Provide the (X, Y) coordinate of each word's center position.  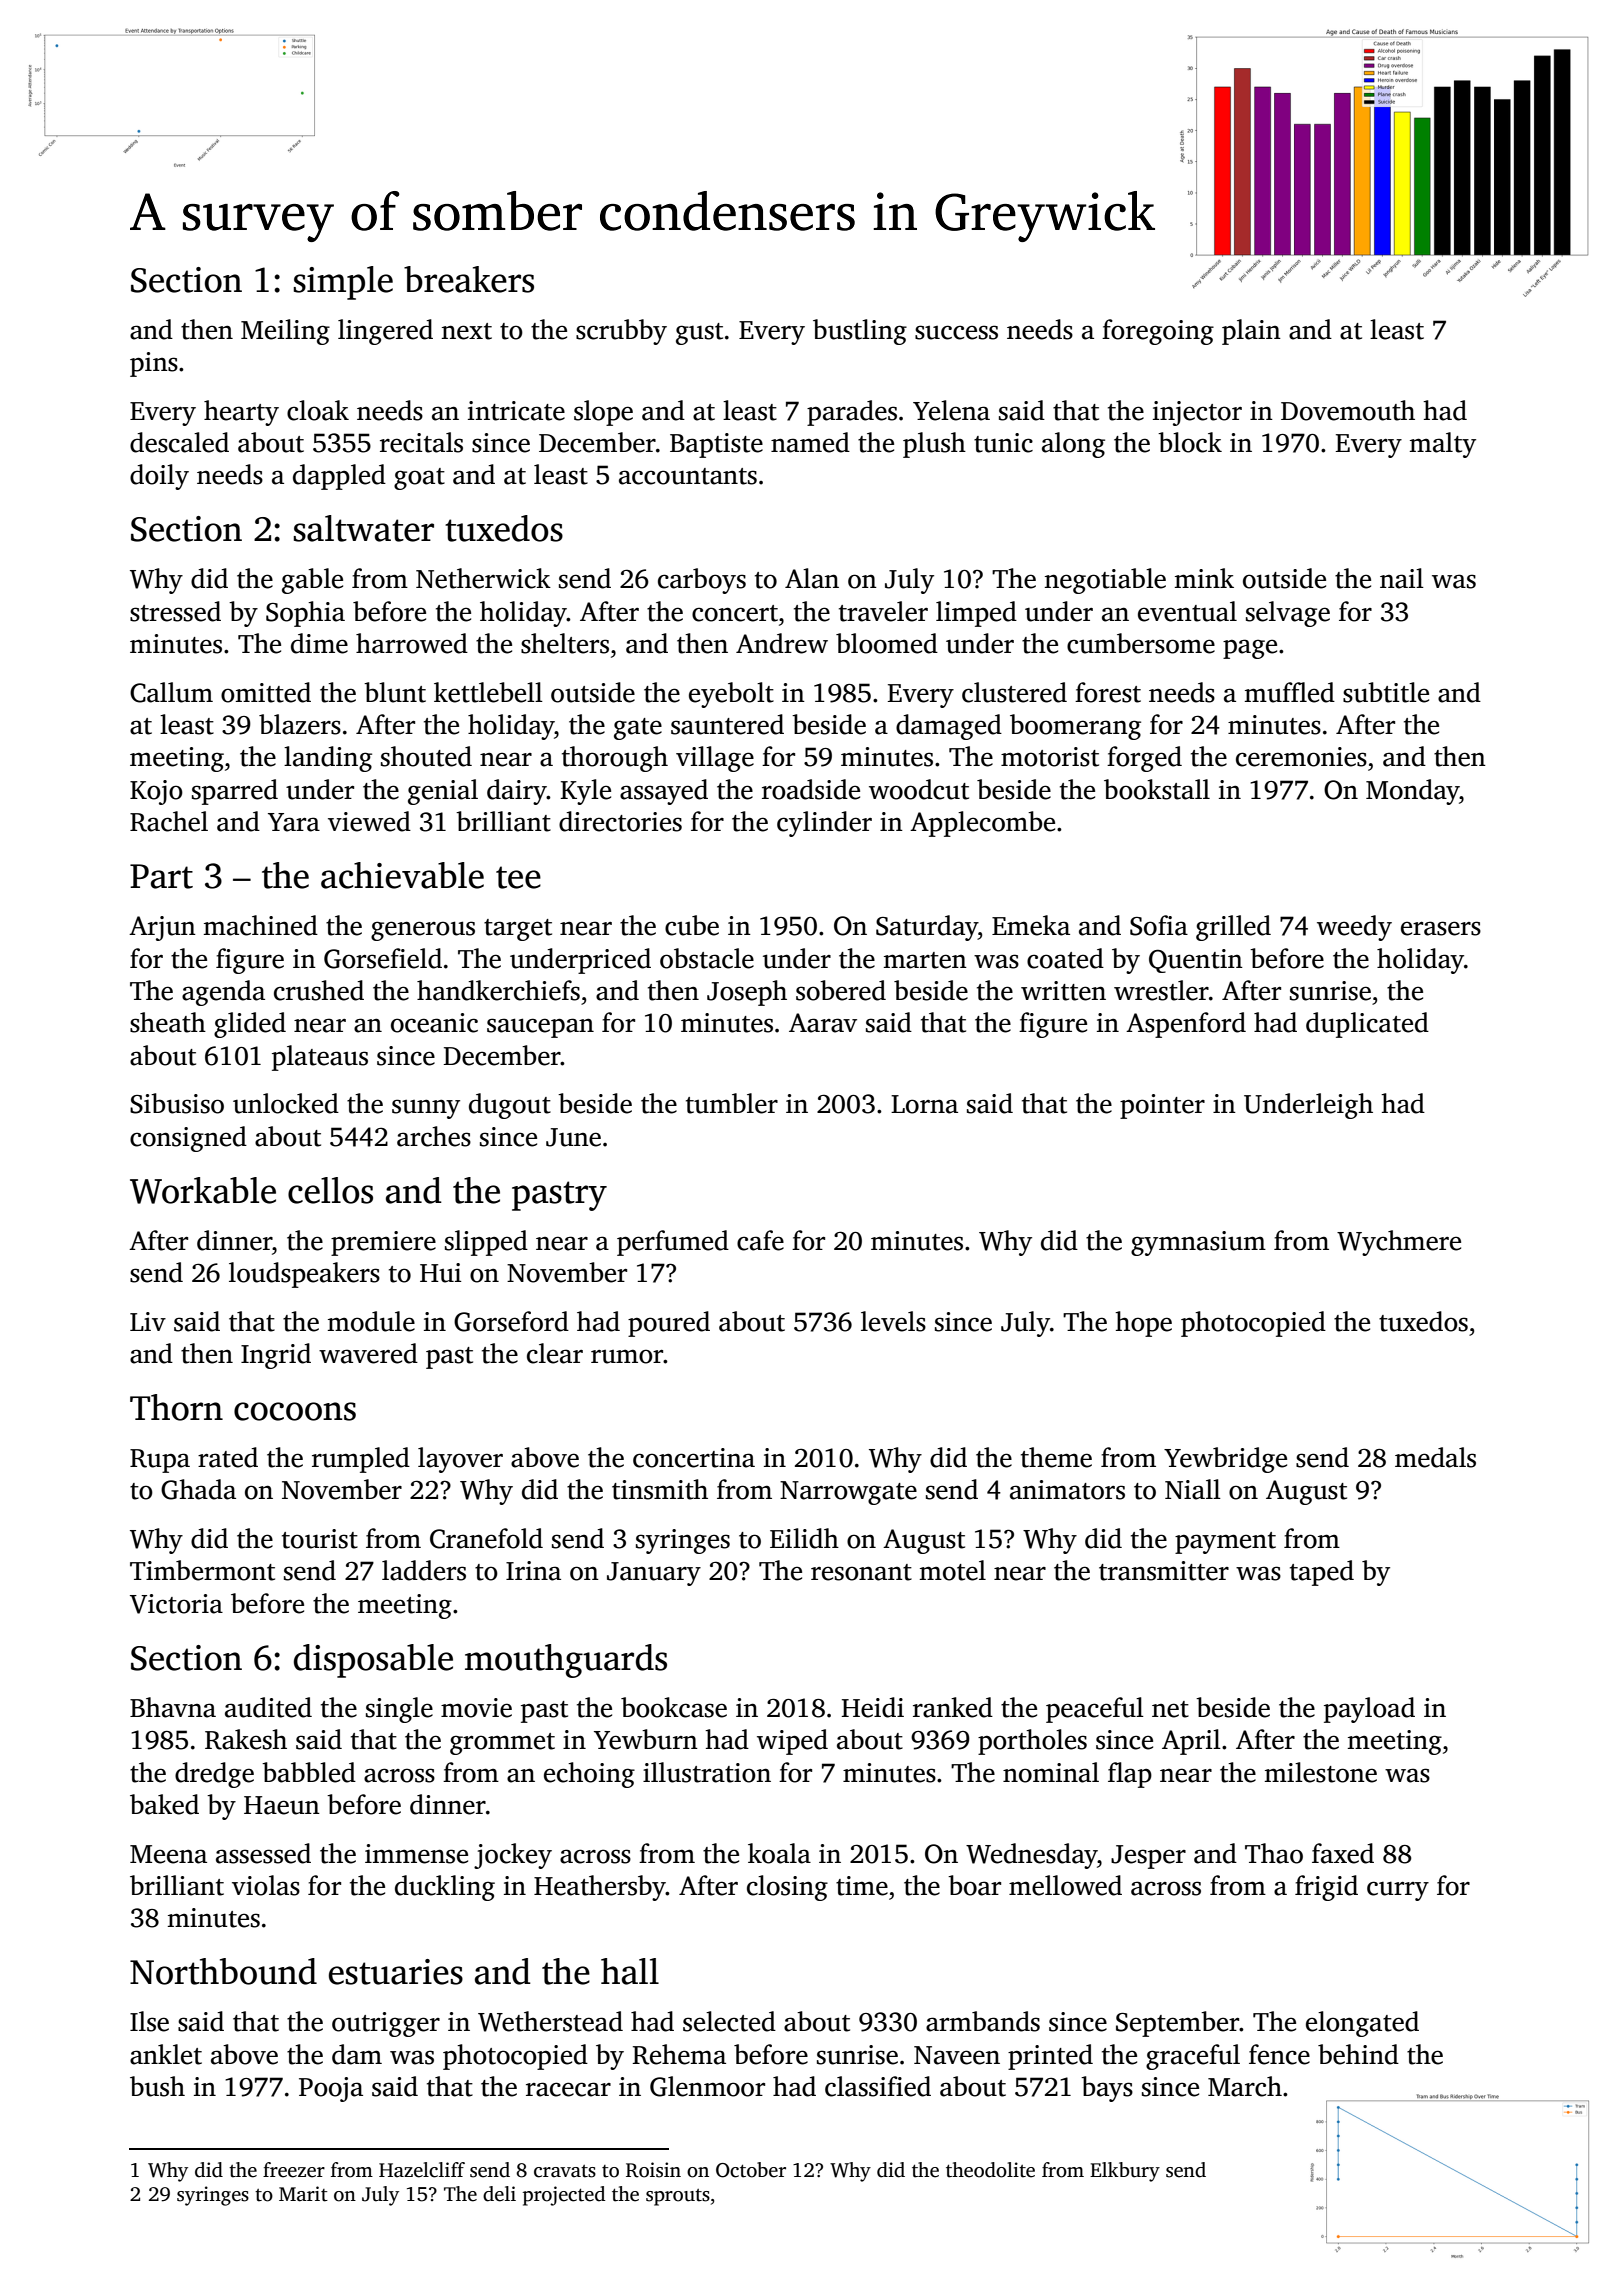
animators (1067, 1490)
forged (1144, 759)
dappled (339, 477)
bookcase (674, 1707)
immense (416, 1854)
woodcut (919, 789)
